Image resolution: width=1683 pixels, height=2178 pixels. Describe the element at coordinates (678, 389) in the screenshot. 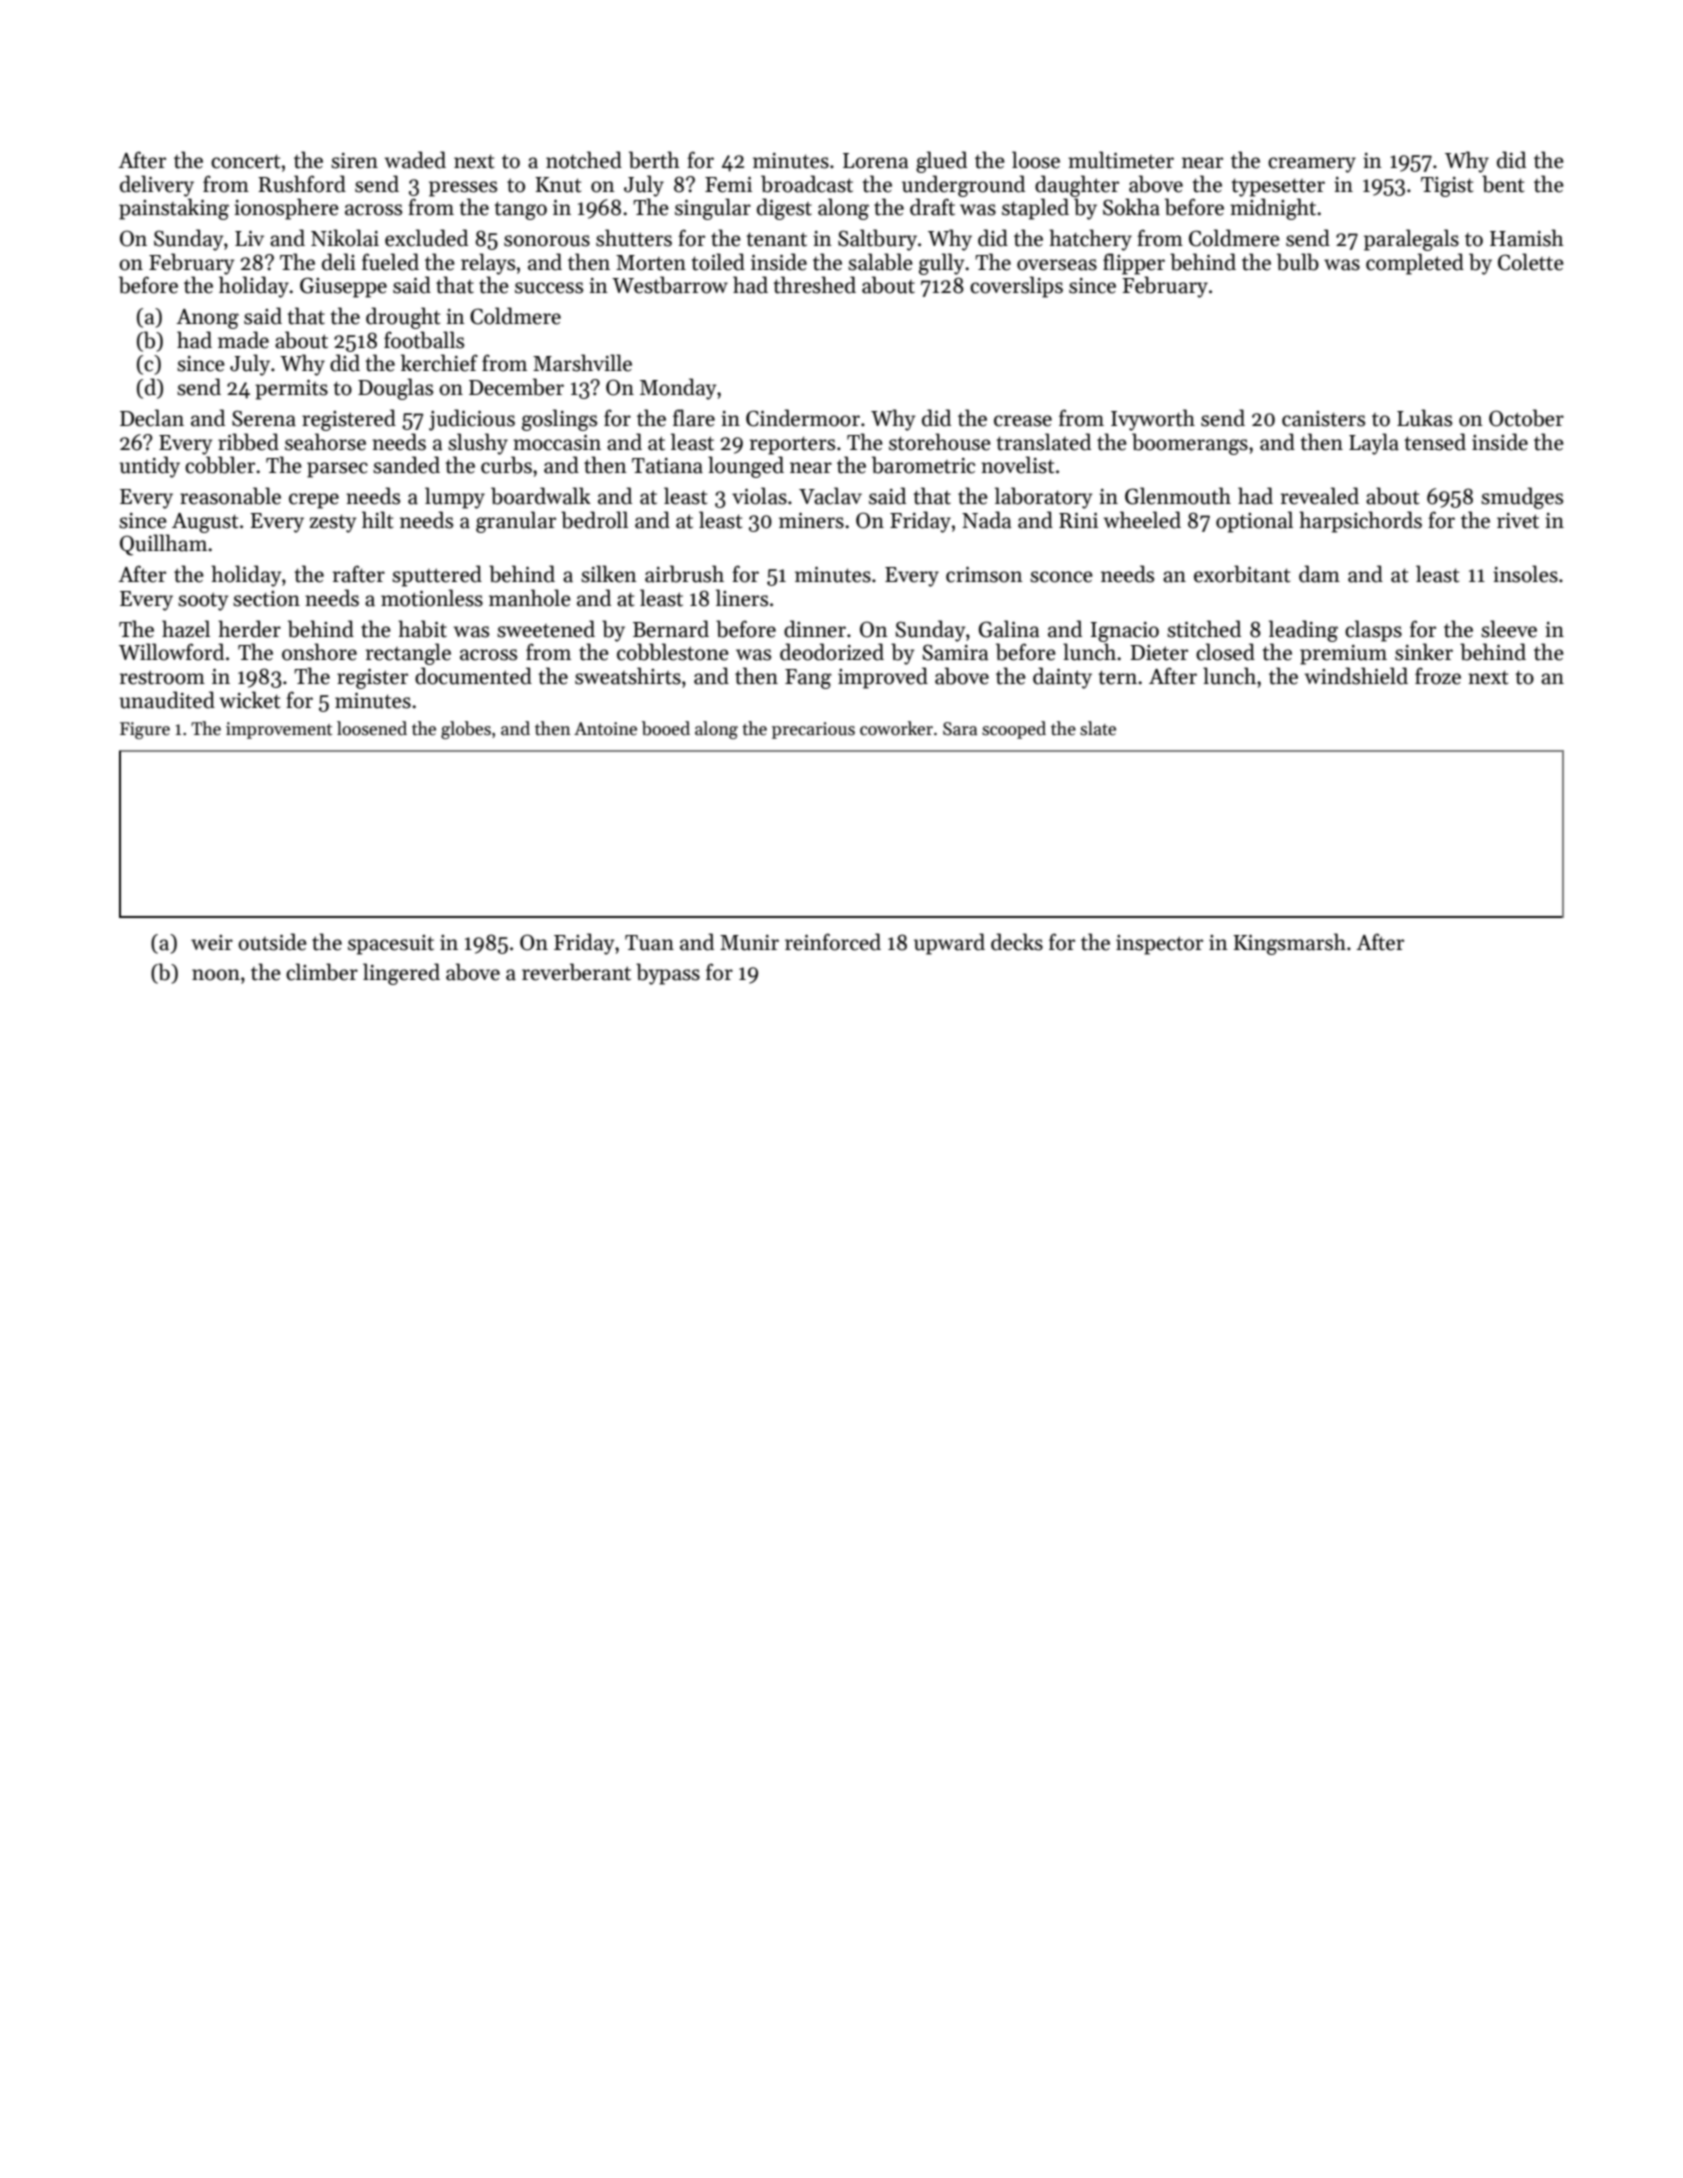

I see `Monday` at that location.
